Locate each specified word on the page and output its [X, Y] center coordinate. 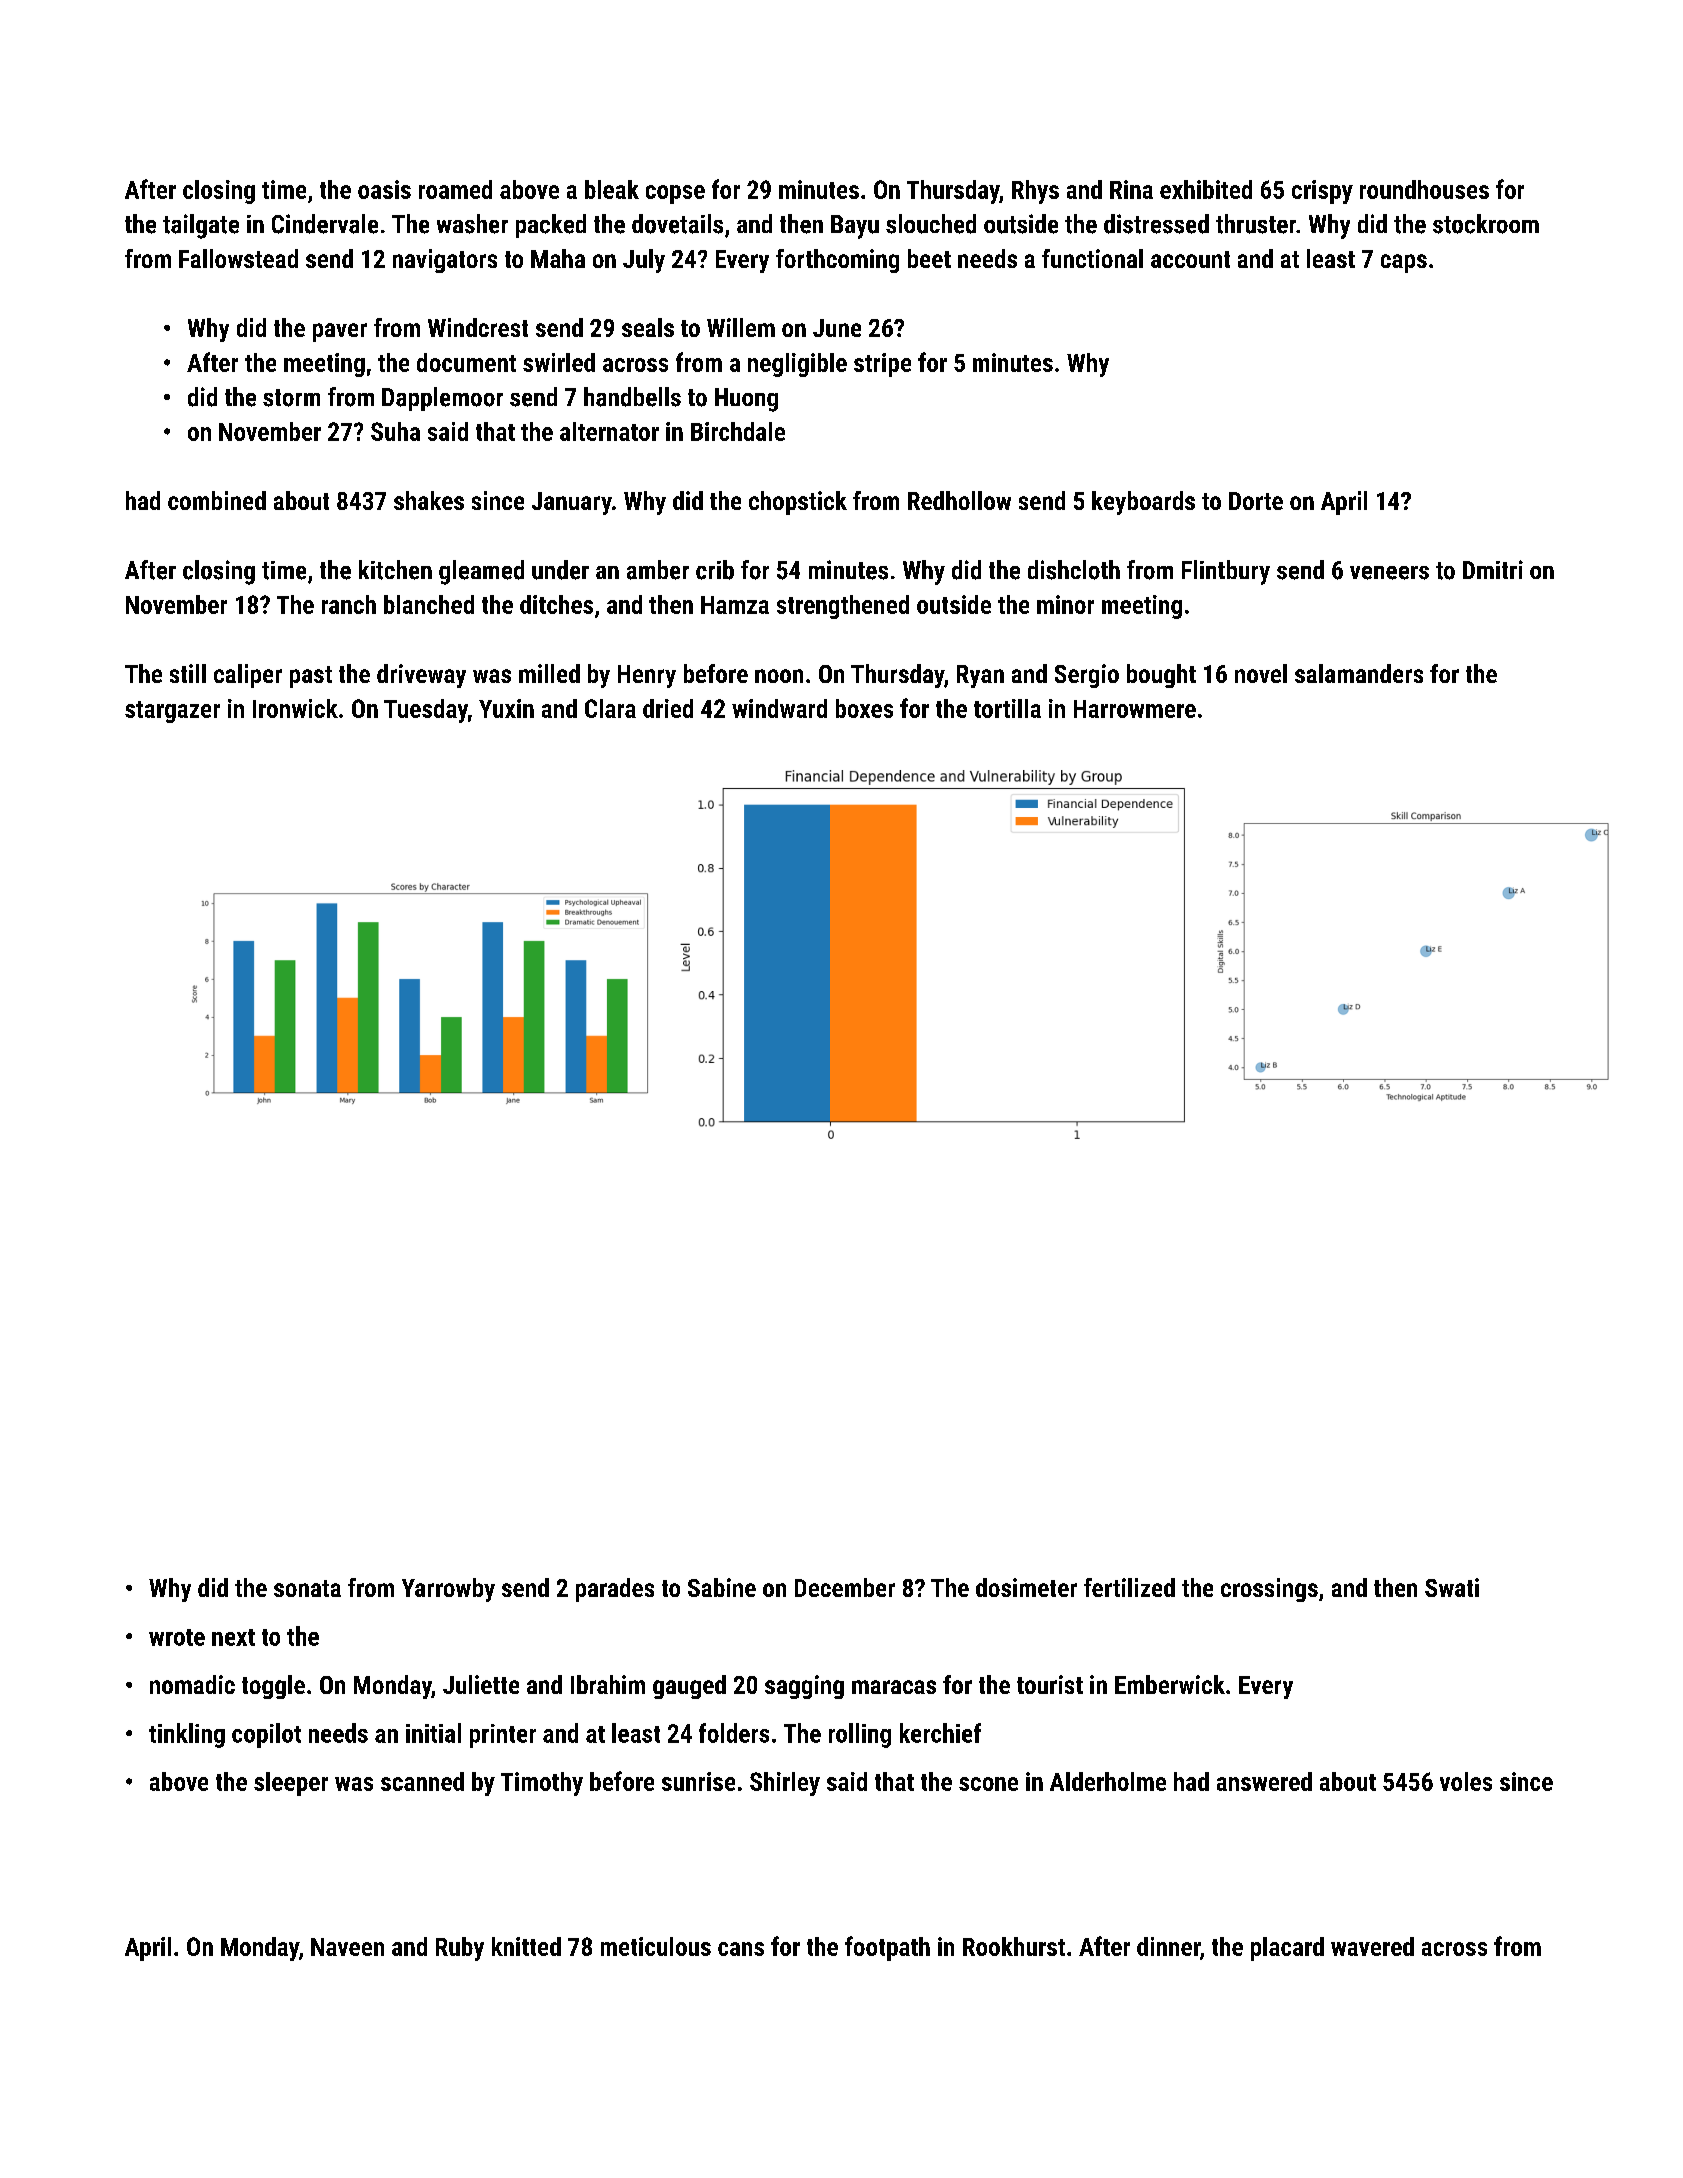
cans [741, 1949]
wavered [1372, 1946]
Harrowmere [1135, 709]
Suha [395, 431]
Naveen [347, 1947]
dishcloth [1074, 570]
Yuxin [506, 708]
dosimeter [1026, 1587]
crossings [1269, 1590]
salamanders [1359, 673]
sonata [307, 1588]
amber [658, 570]
